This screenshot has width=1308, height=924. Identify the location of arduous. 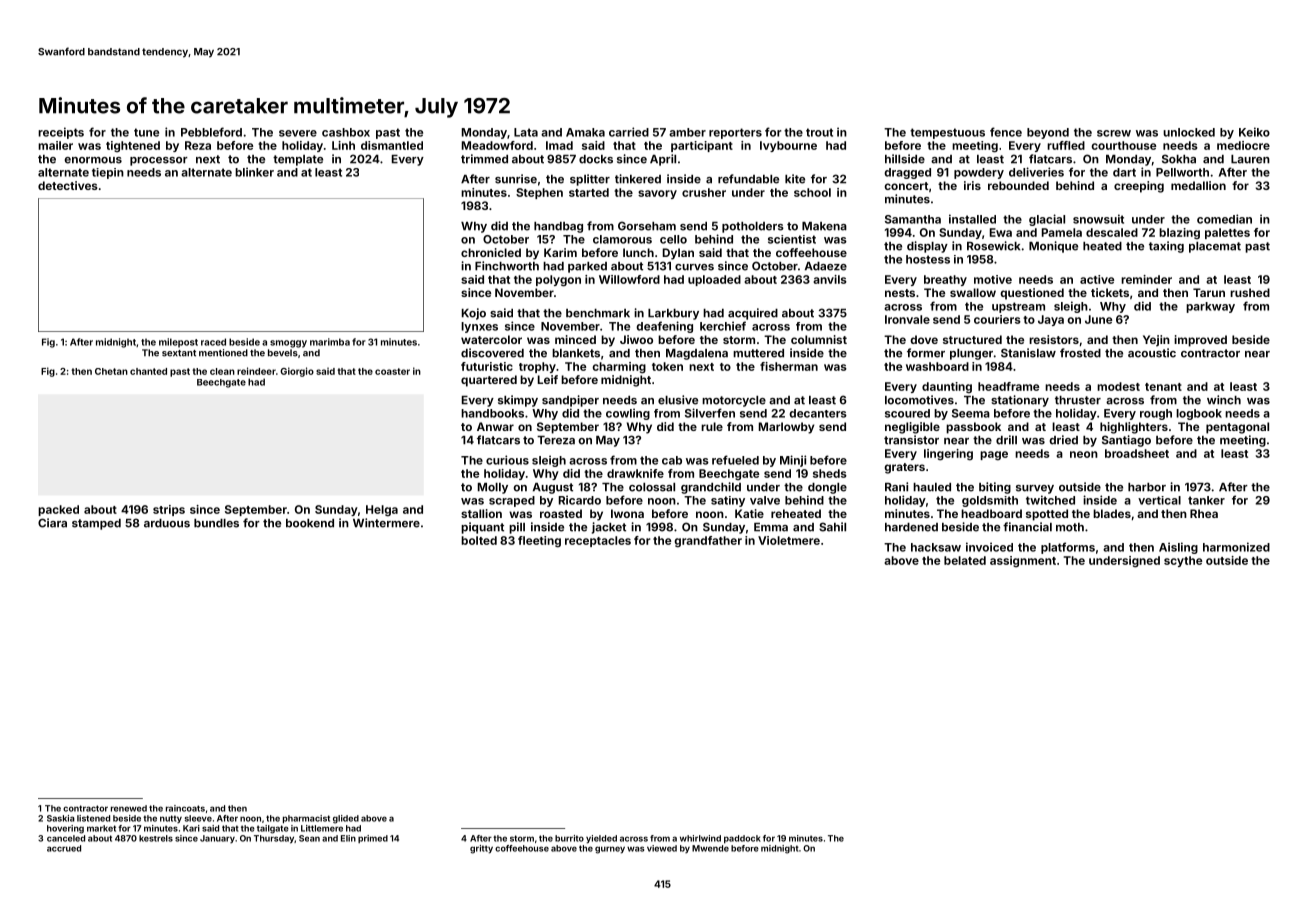
(167, 523).
